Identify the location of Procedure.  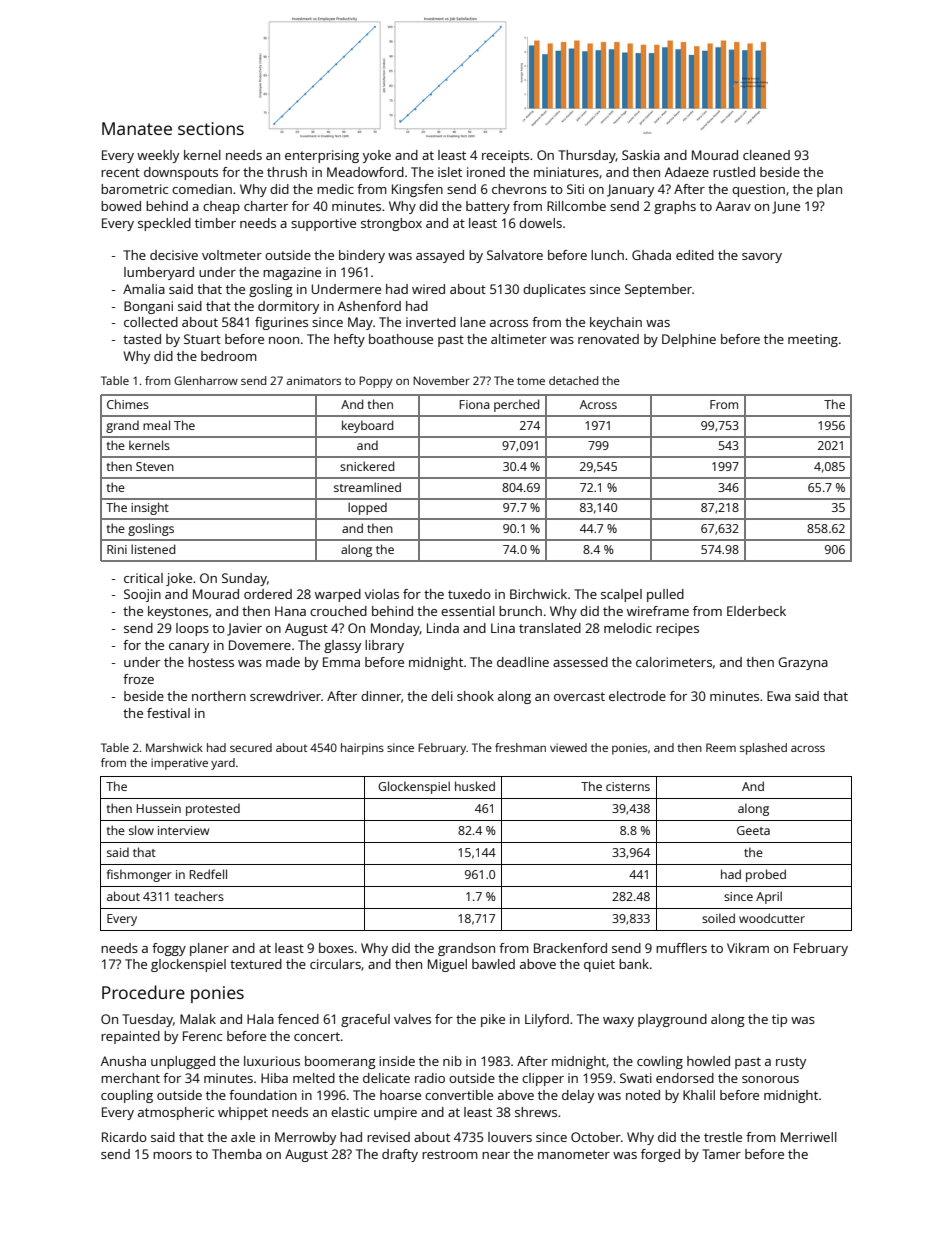
(143, 992).
